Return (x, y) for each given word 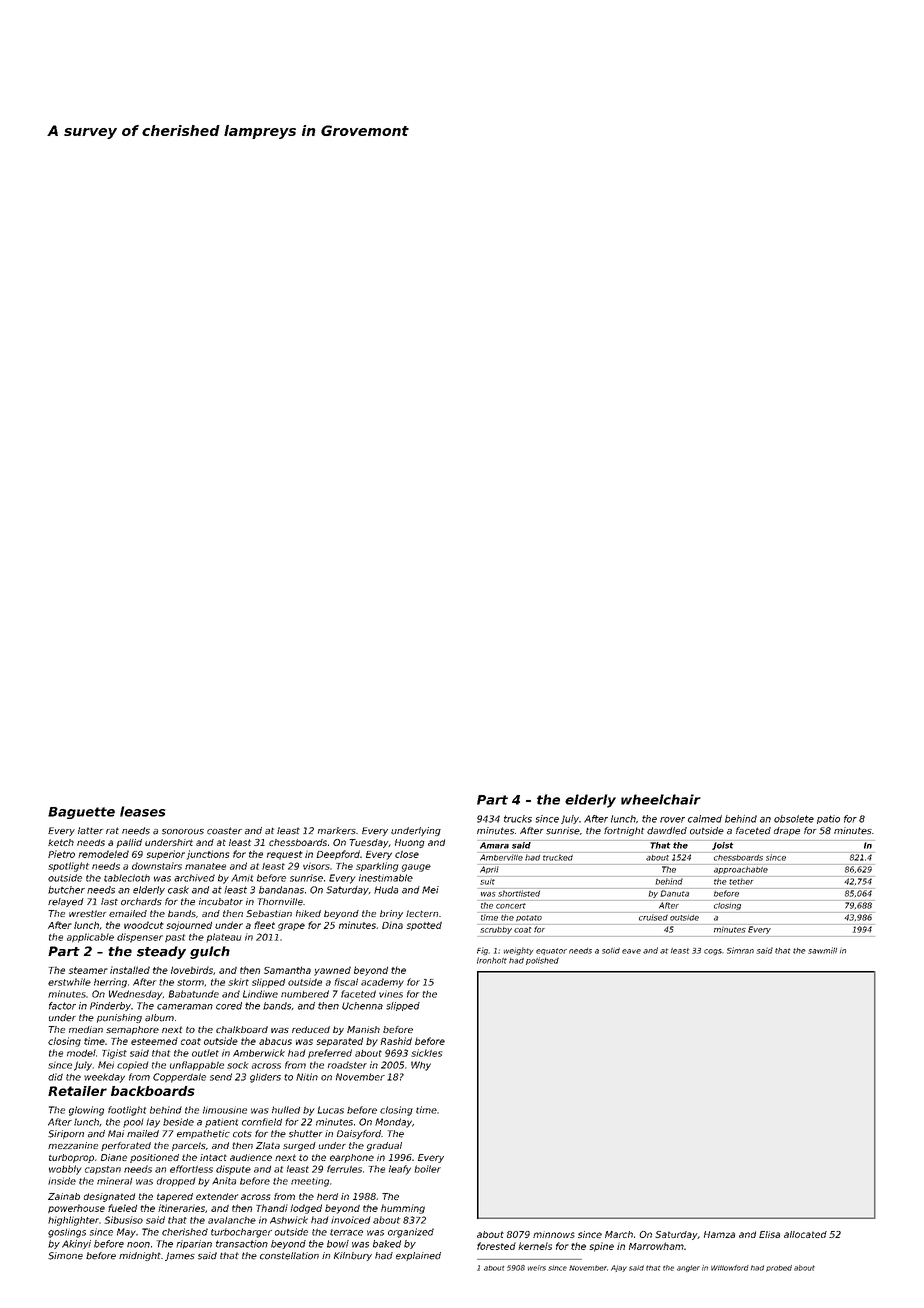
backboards (153, 1091)
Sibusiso (123, 1220)
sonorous (183, 832)
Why (421, 1066)
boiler (427, 1169)
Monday (393, 1123)
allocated (805, 1234)
